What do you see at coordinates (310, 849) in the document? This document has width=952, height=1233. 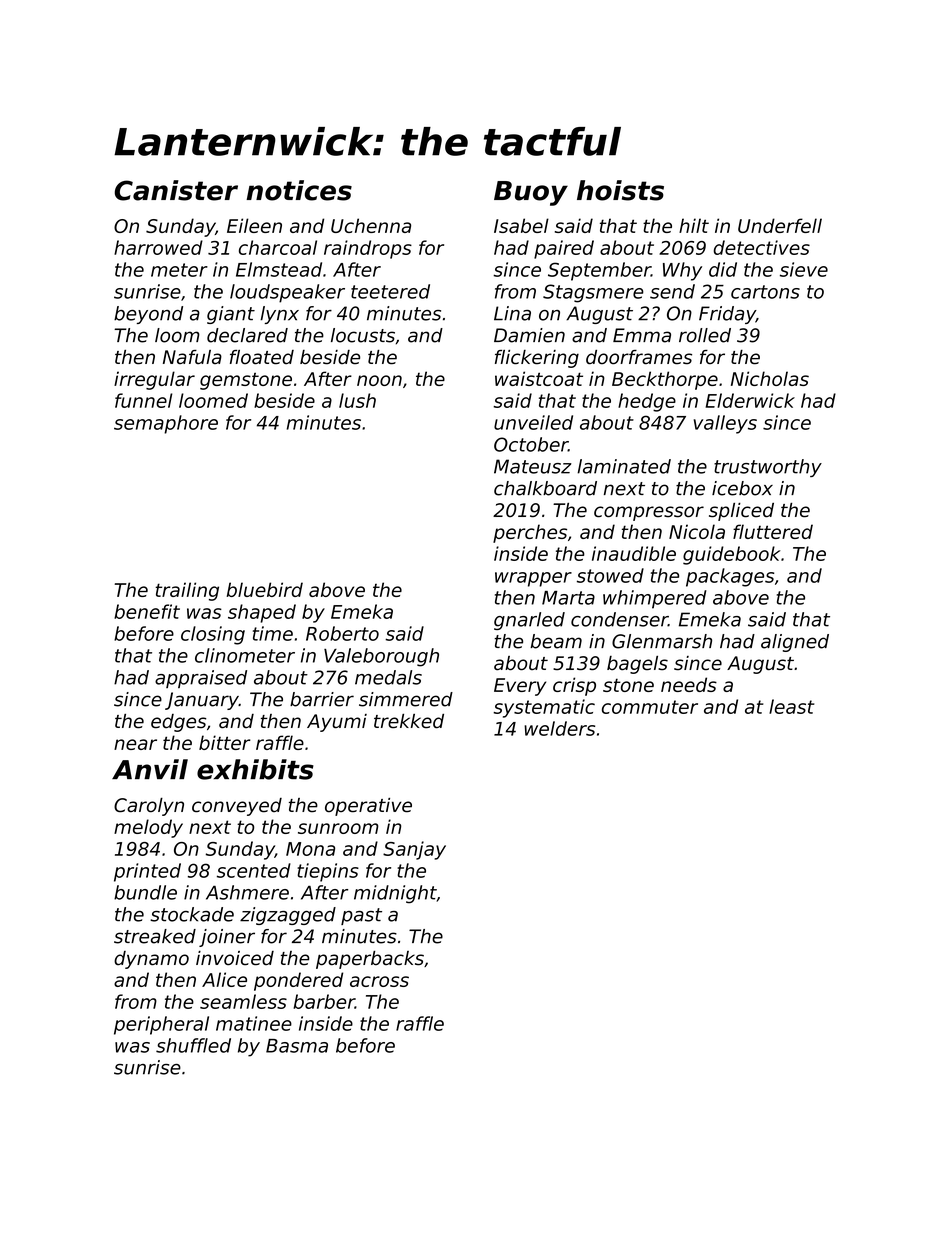 I see `Mona` at bounding box center [310, 849].
